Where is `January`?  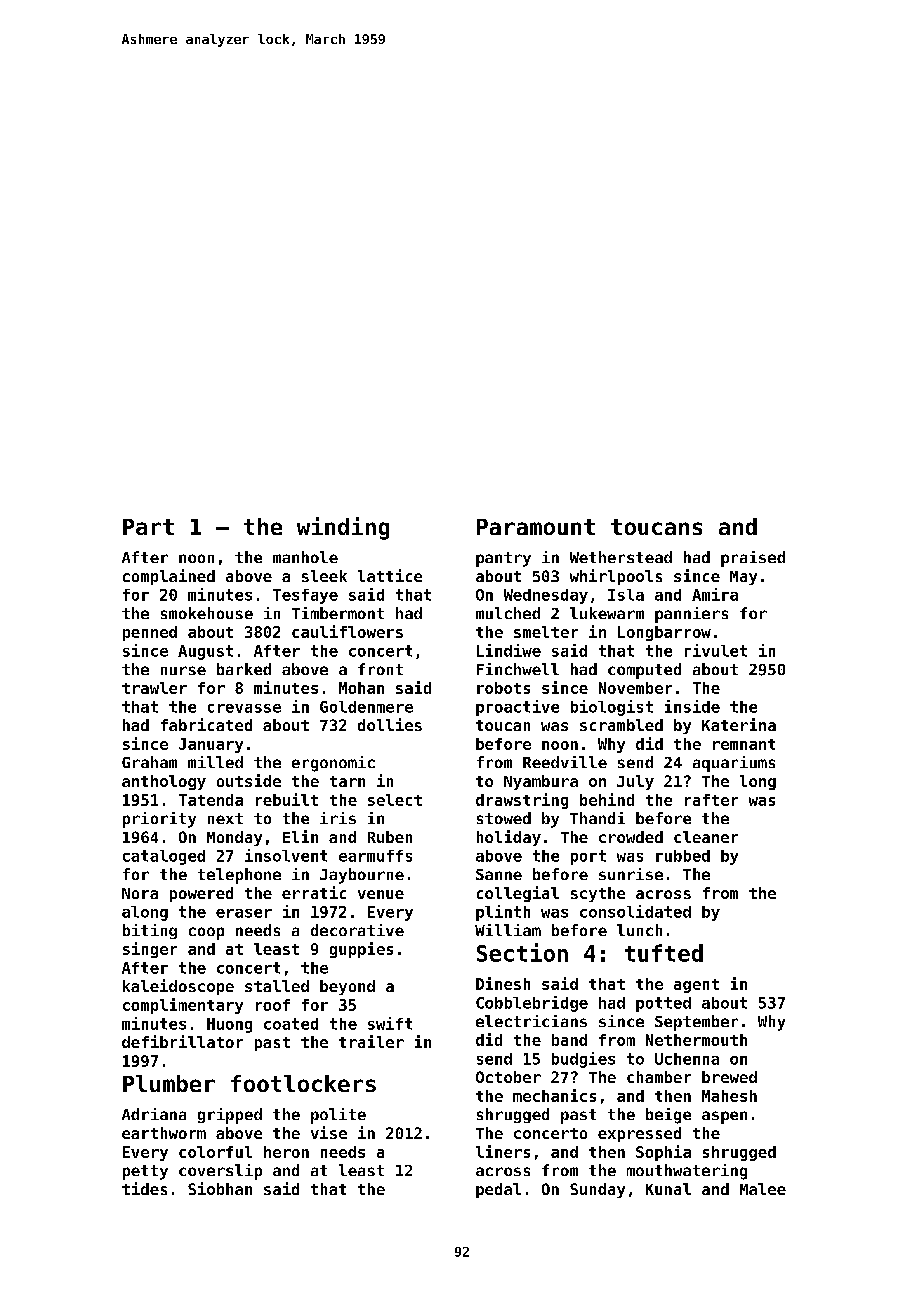
January is located at coordinates (211, 745).
